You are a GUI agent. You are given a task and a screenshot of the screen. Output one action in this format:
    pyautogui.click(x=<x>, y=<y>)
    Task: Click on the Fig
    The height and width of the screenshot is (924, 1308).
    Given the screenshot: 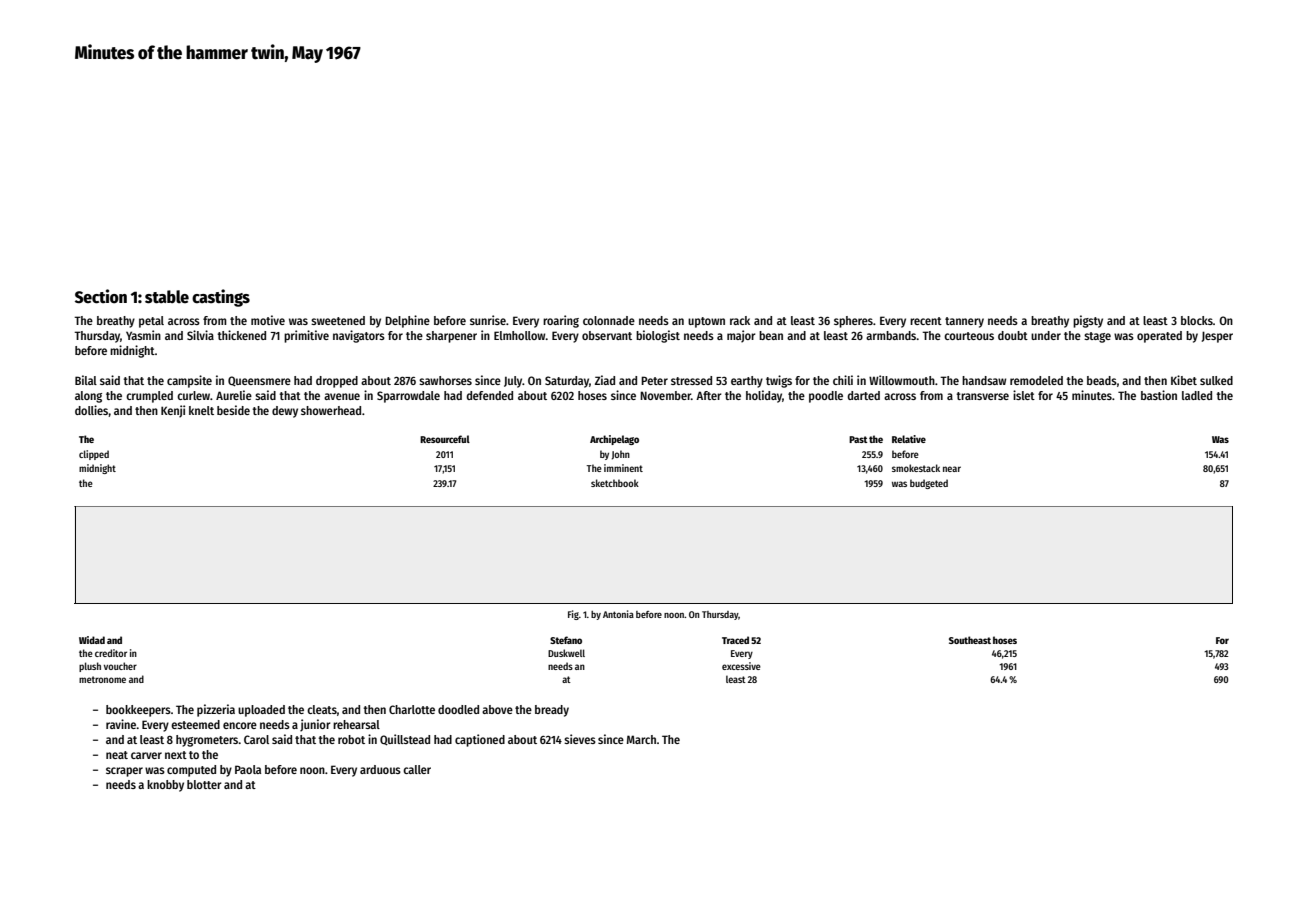 What is the action you would take?
    pyautogui.click(x=573, y=615)
